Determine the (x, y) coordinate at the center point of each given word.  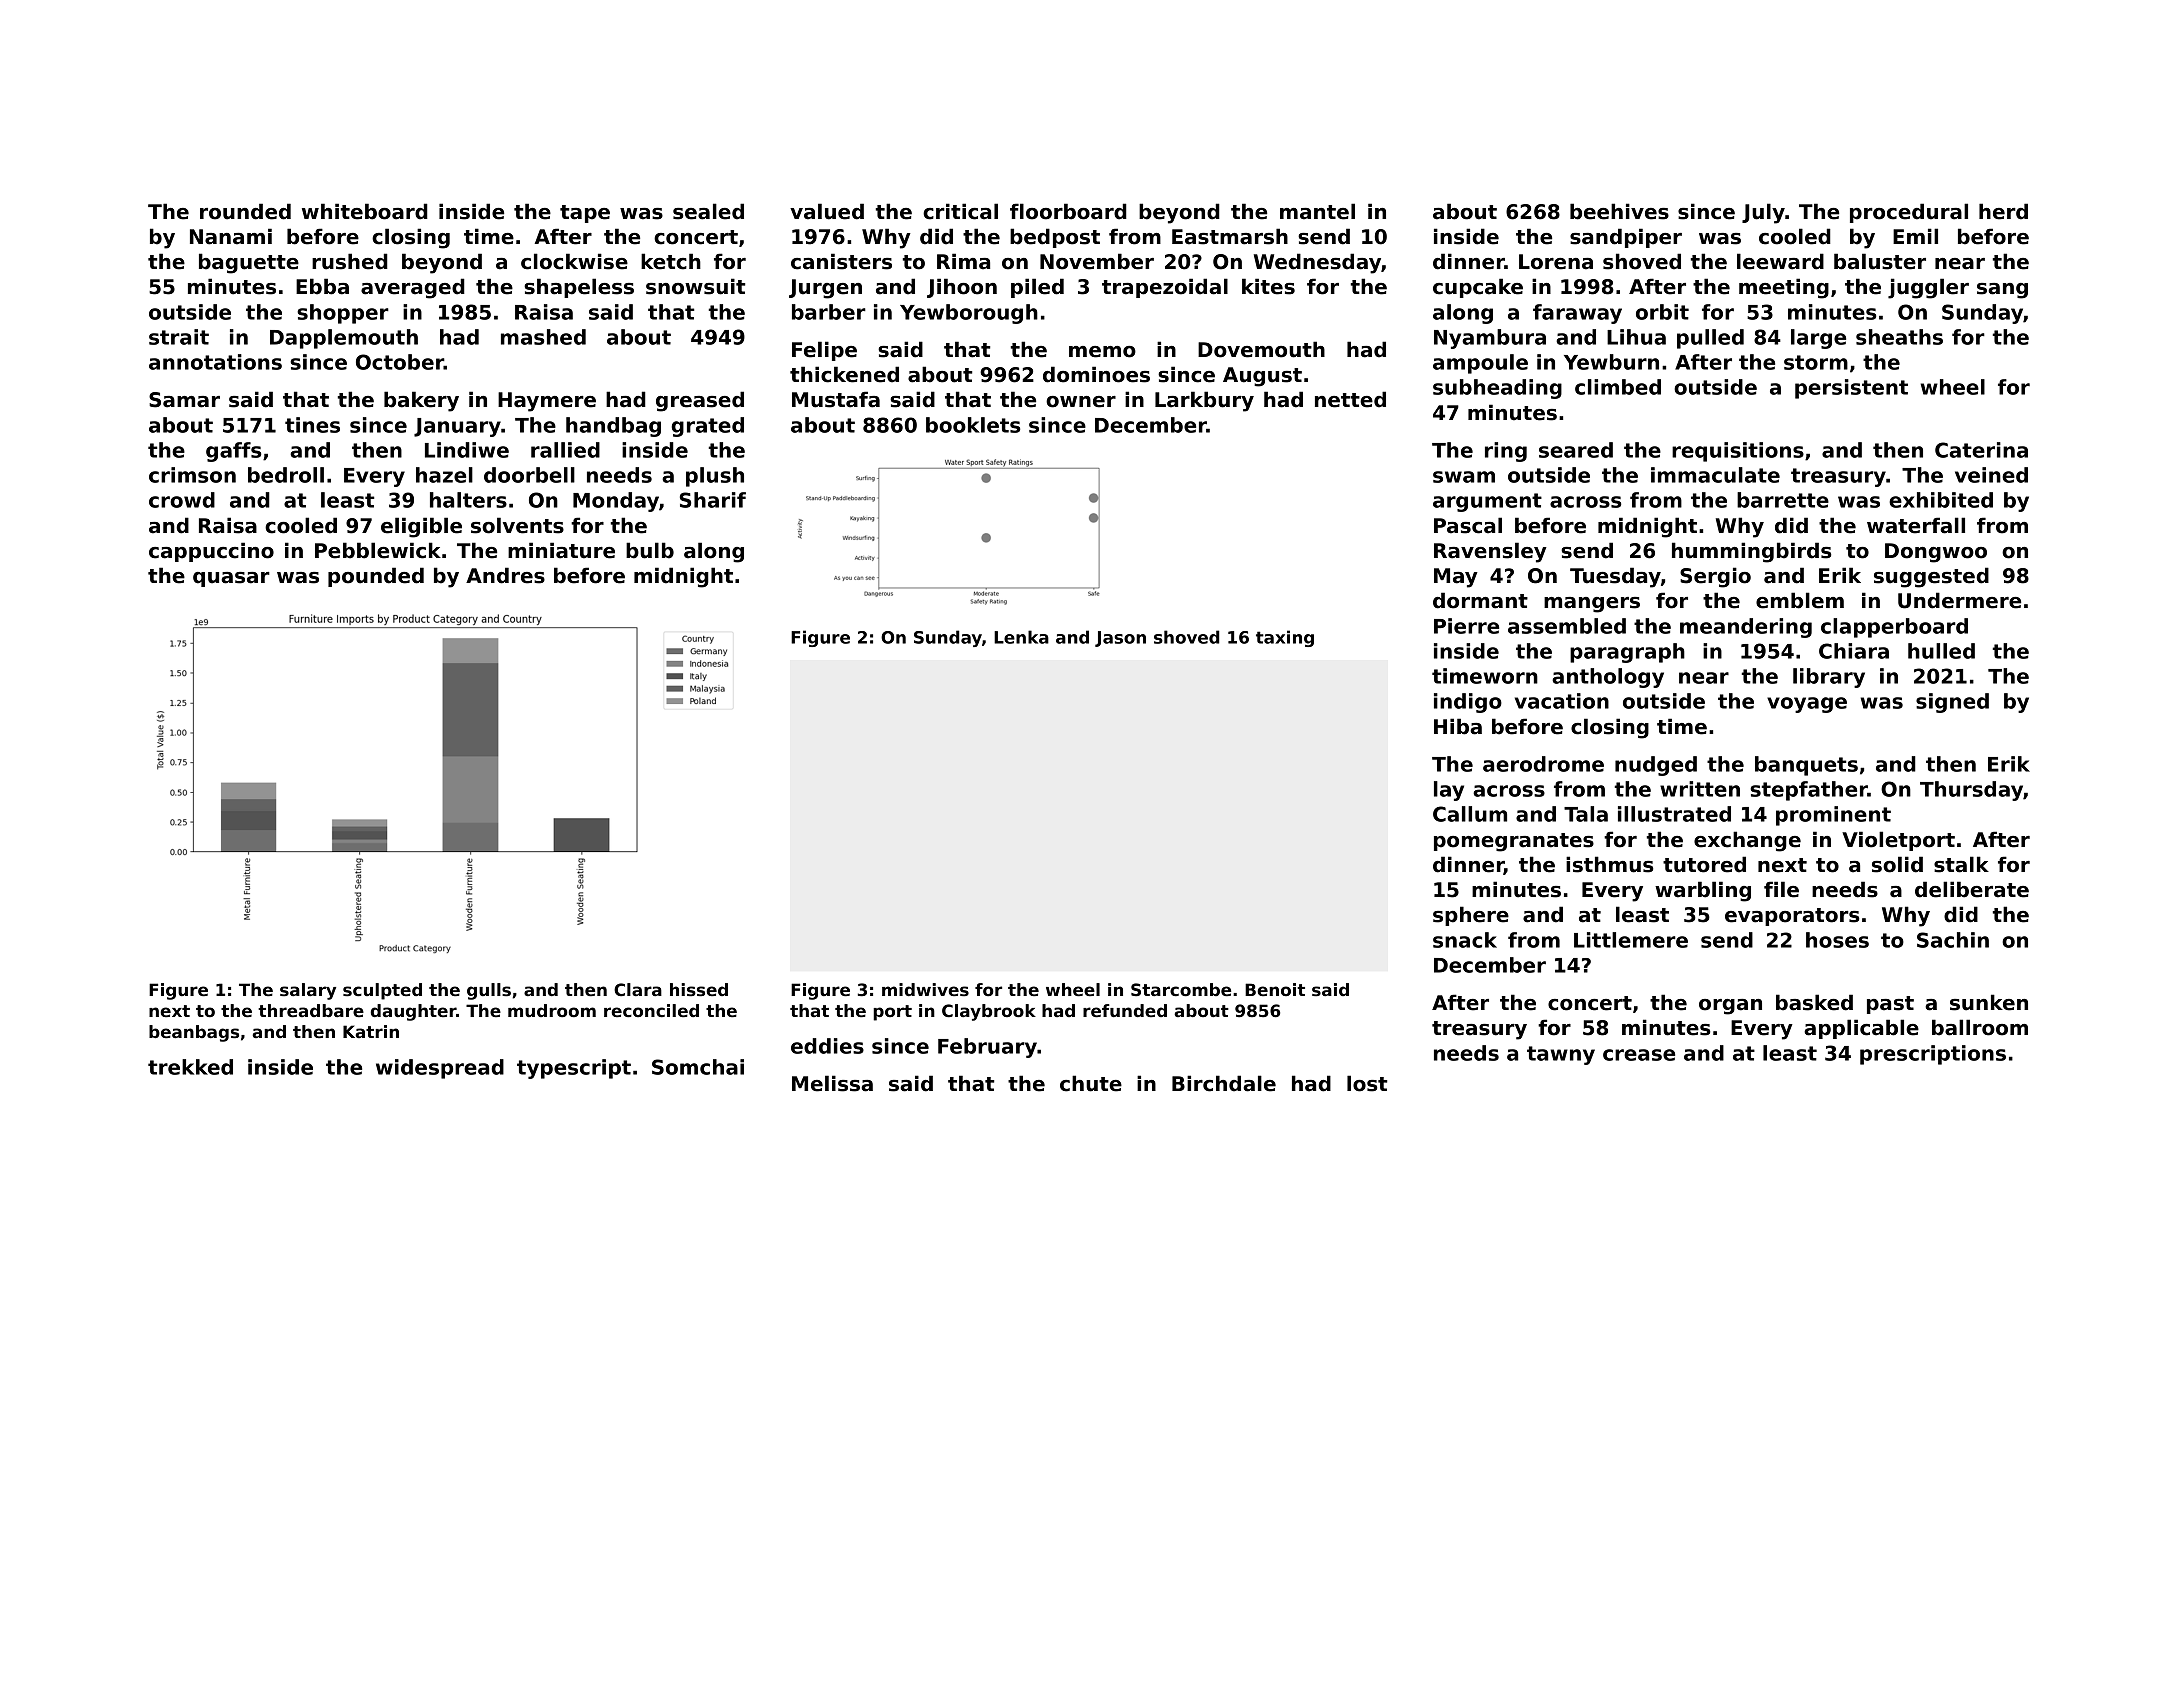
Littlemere (1631, 940)
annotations (215, 362)
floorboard (1068, 211)
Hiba (1458, 726)
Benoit (1275, 990)
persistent (1851, 389)
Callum (1470, 814)
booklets (973, 425)
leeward (1780, 261)
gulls (489, 991)
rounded (245, 211)
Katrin (371, 1031)
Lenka (1021, 637)
